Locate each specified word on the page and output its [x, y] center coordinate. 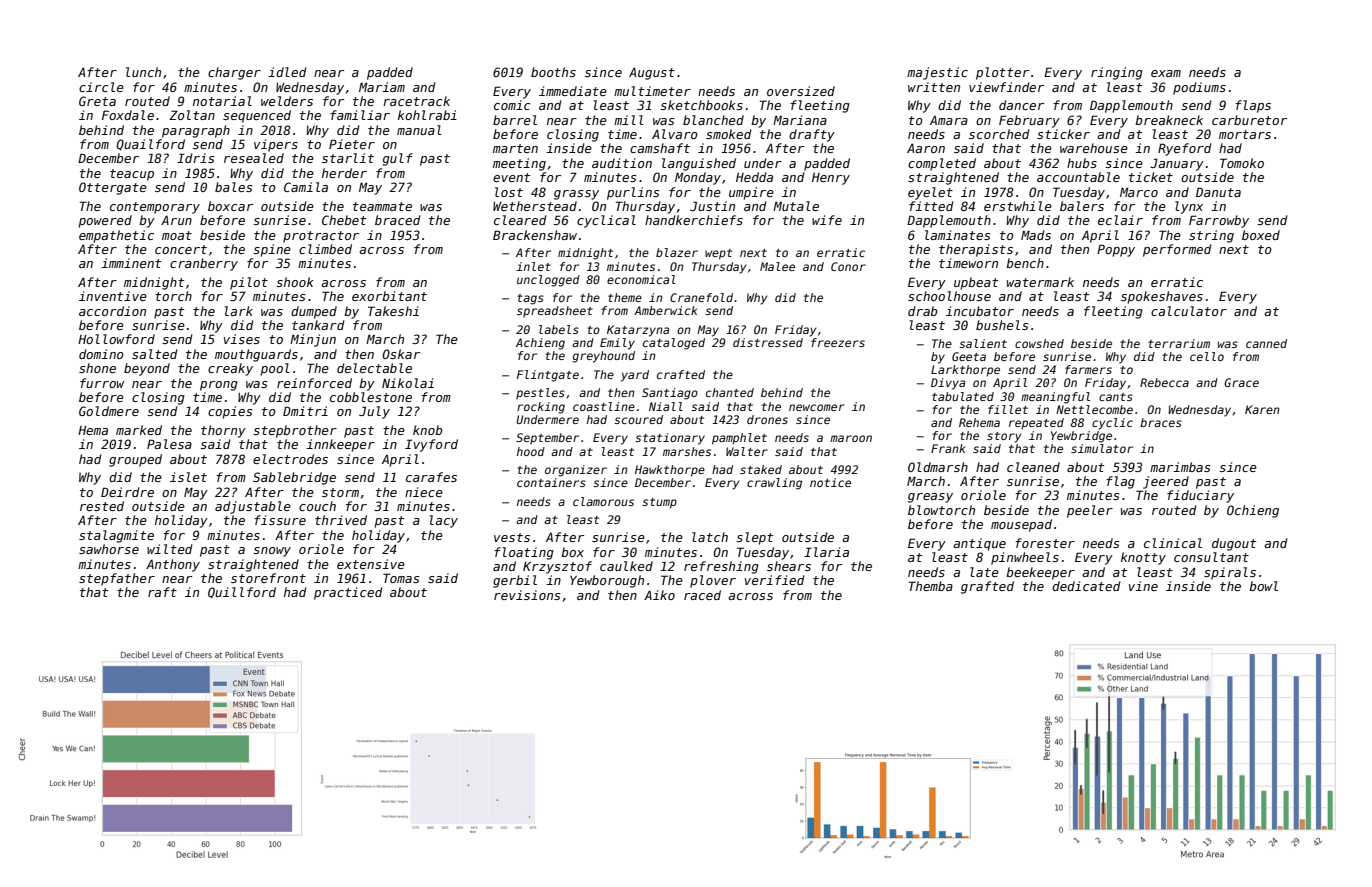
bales [233, 187]
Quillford [242, 593]
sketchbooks [701, 105]
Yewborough [607, 581]
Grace [1241, 382]
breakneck [1169, 120]
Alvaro [675, 134]
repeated [1036, 424]
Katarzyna [638, 331]
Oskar [401, 354]
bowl [1263, 586]
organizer [576, 471]
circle [101, 87]
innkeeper [340, 445]
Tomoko [1242, 163]
